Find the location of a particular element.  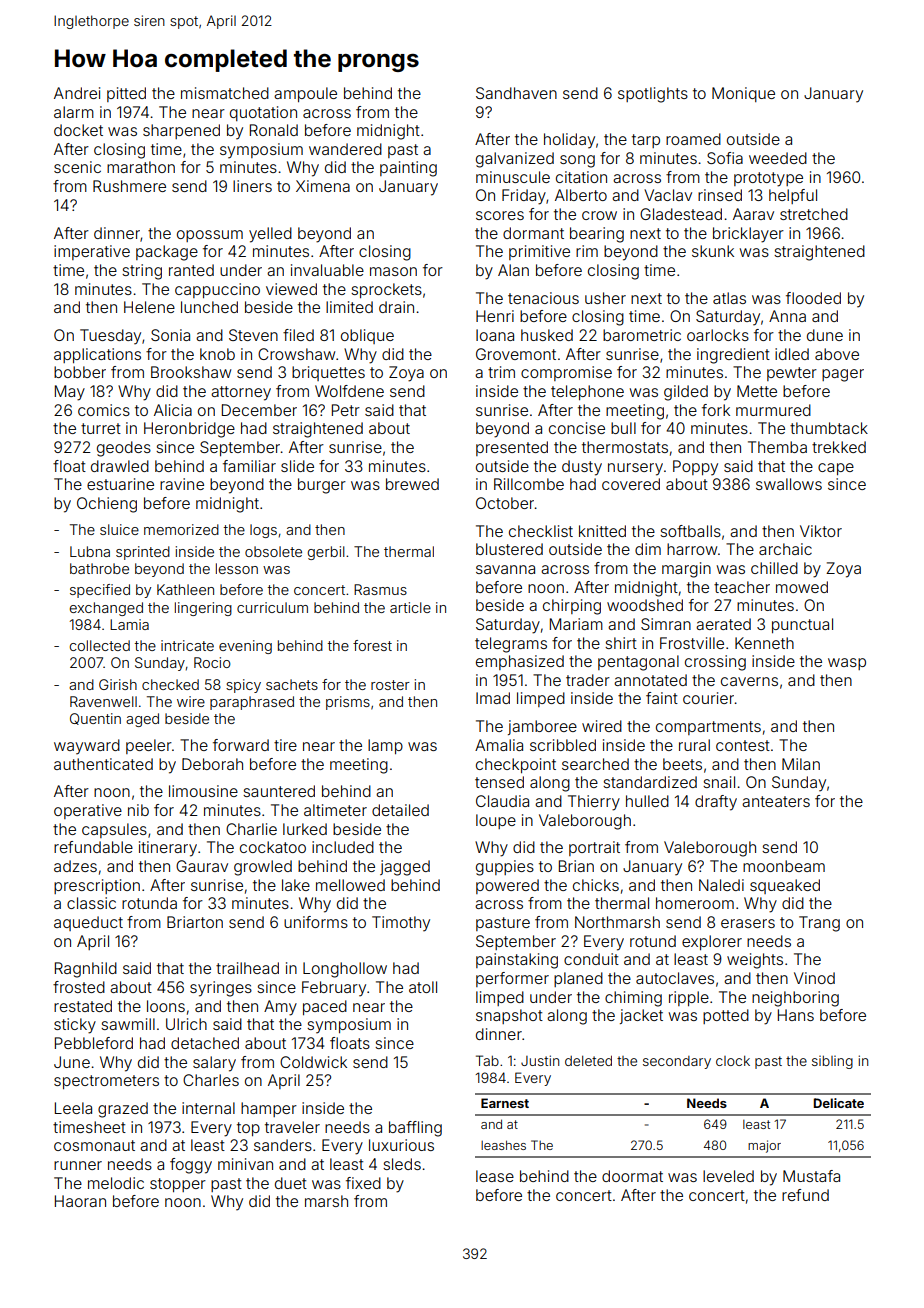

weights is located at coordinates (755, 961).
